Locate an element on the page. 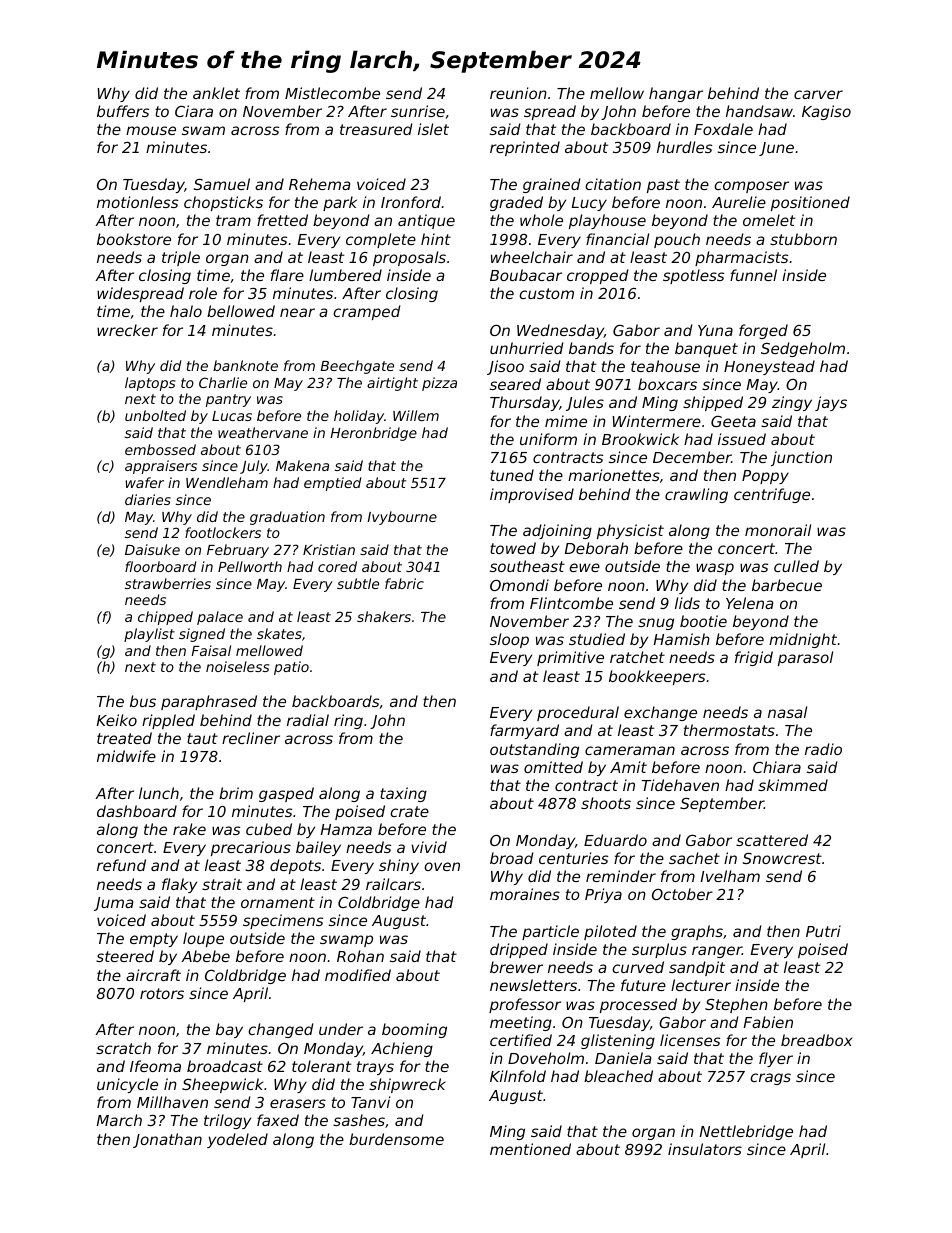  carver is located at coordinates (818, 94).
